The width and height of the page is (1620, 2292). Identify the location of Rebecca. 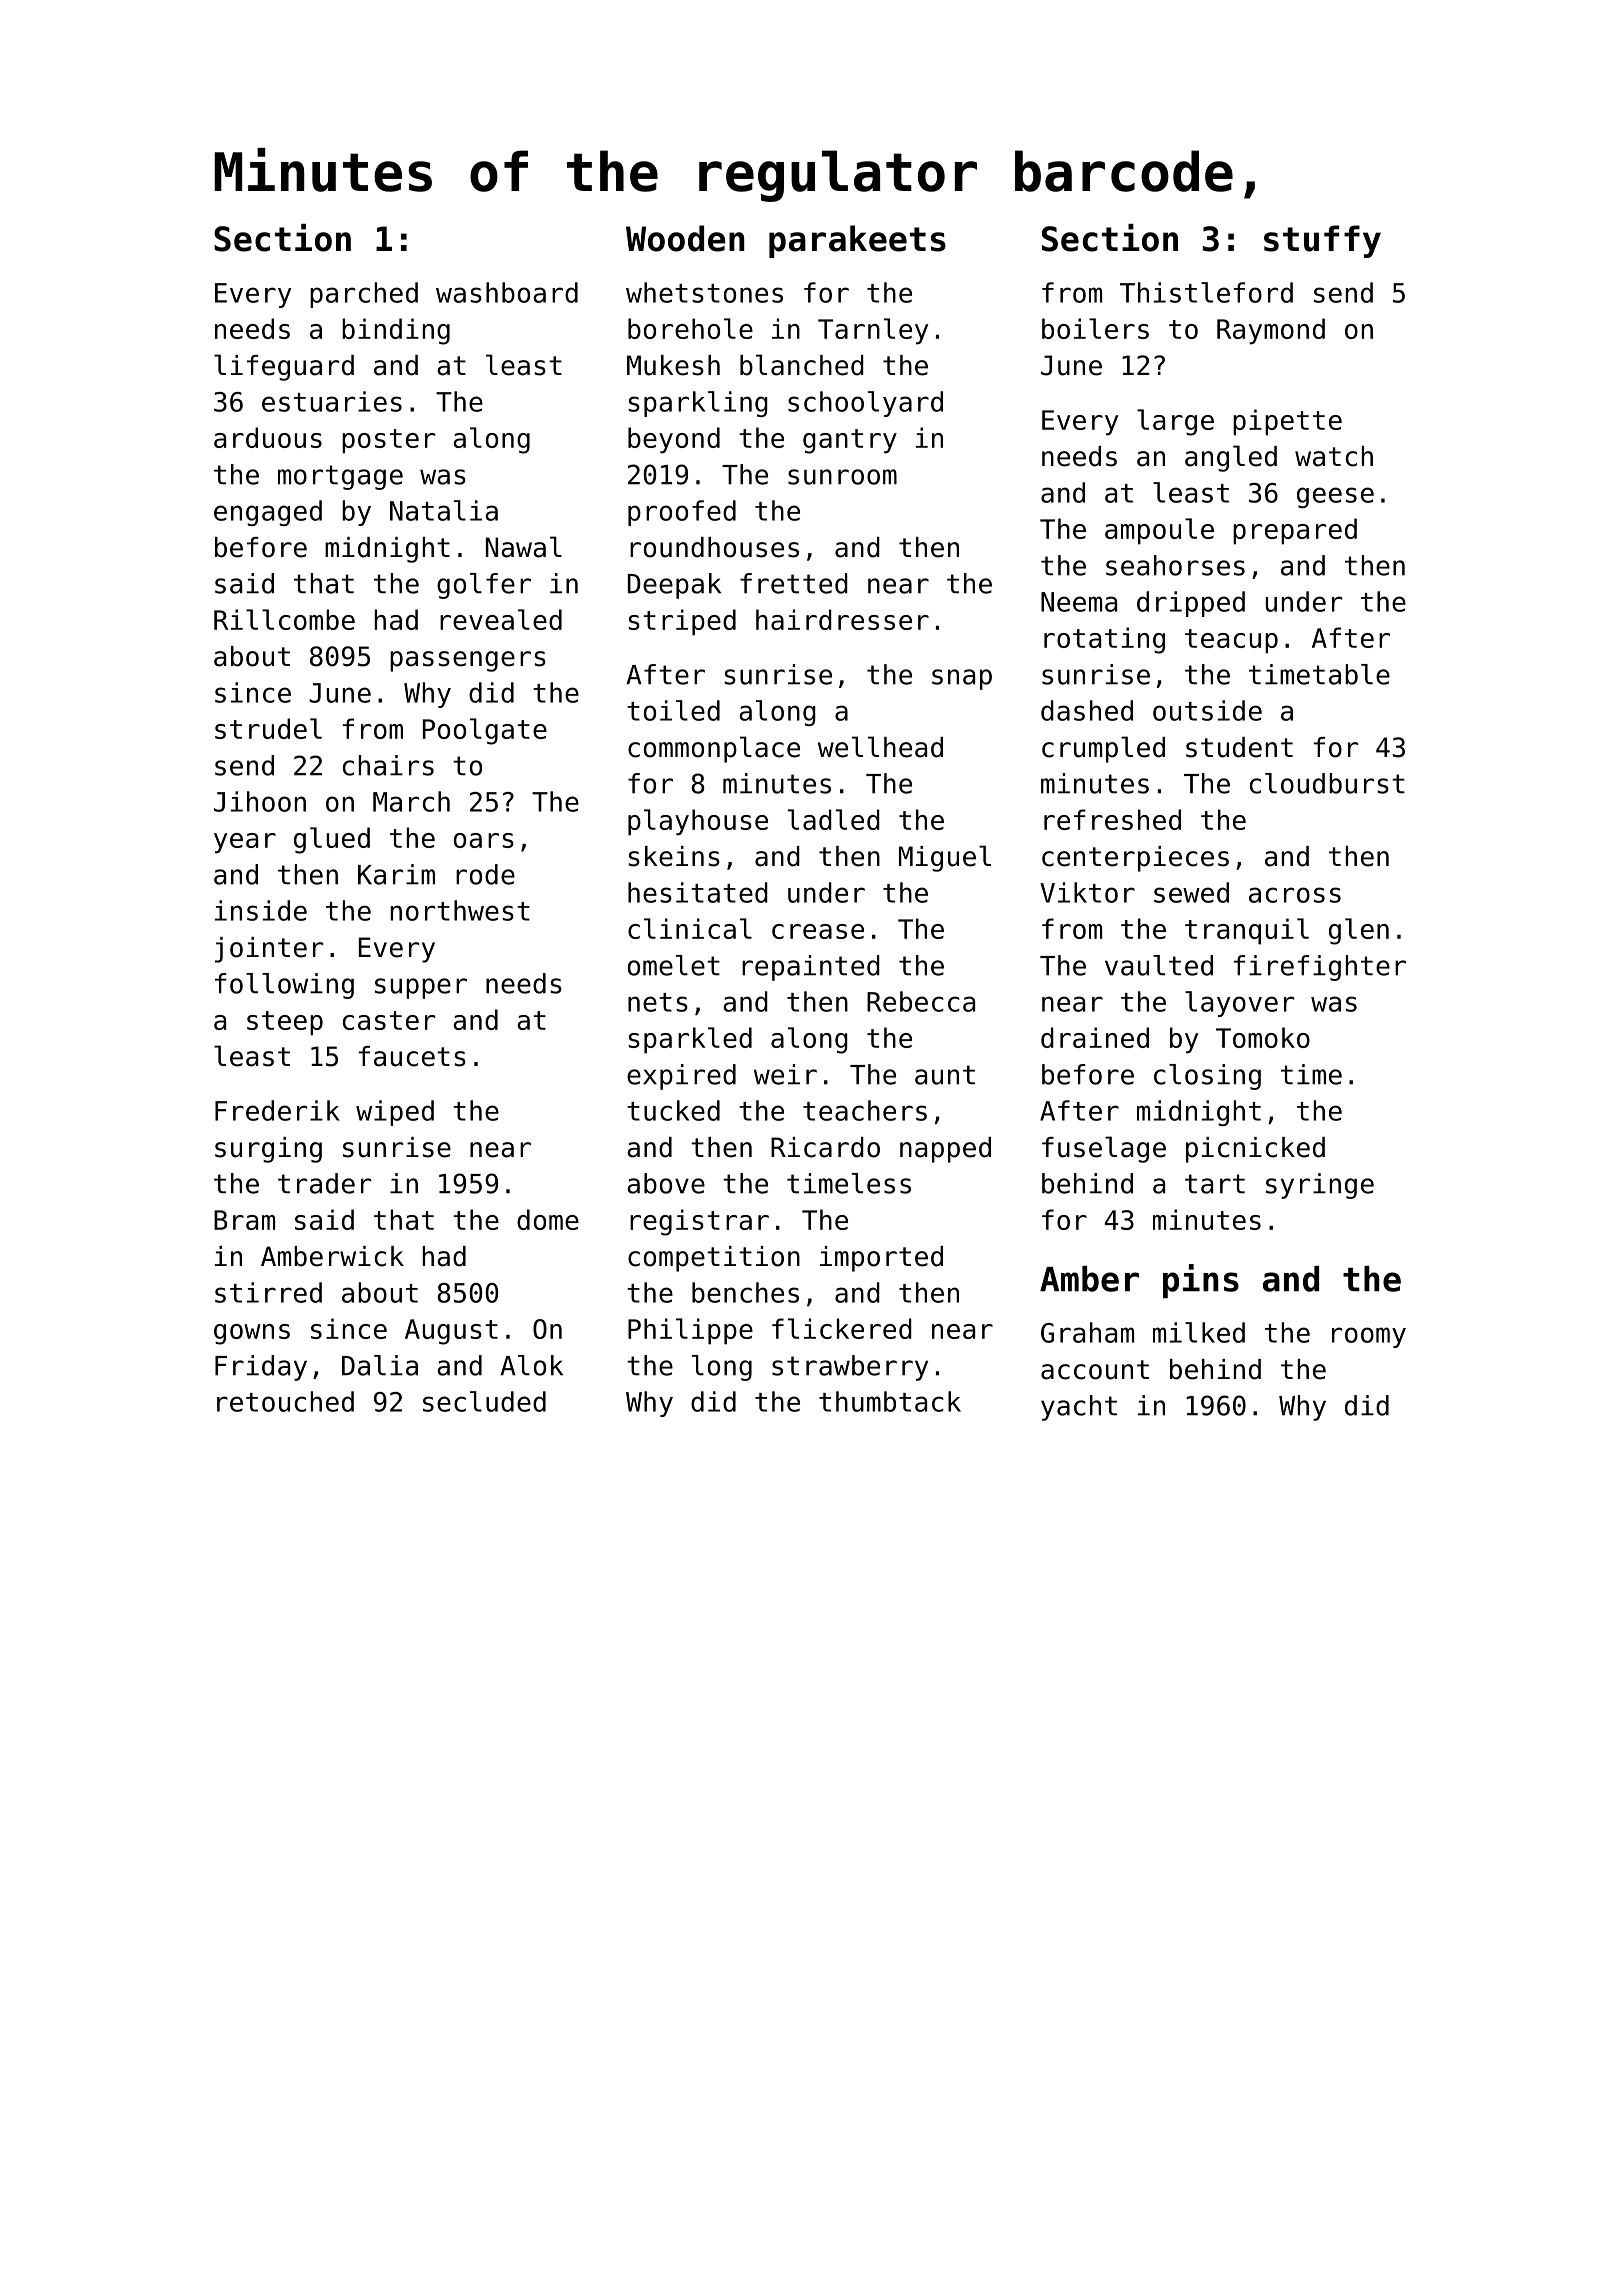
(921, 1001).
